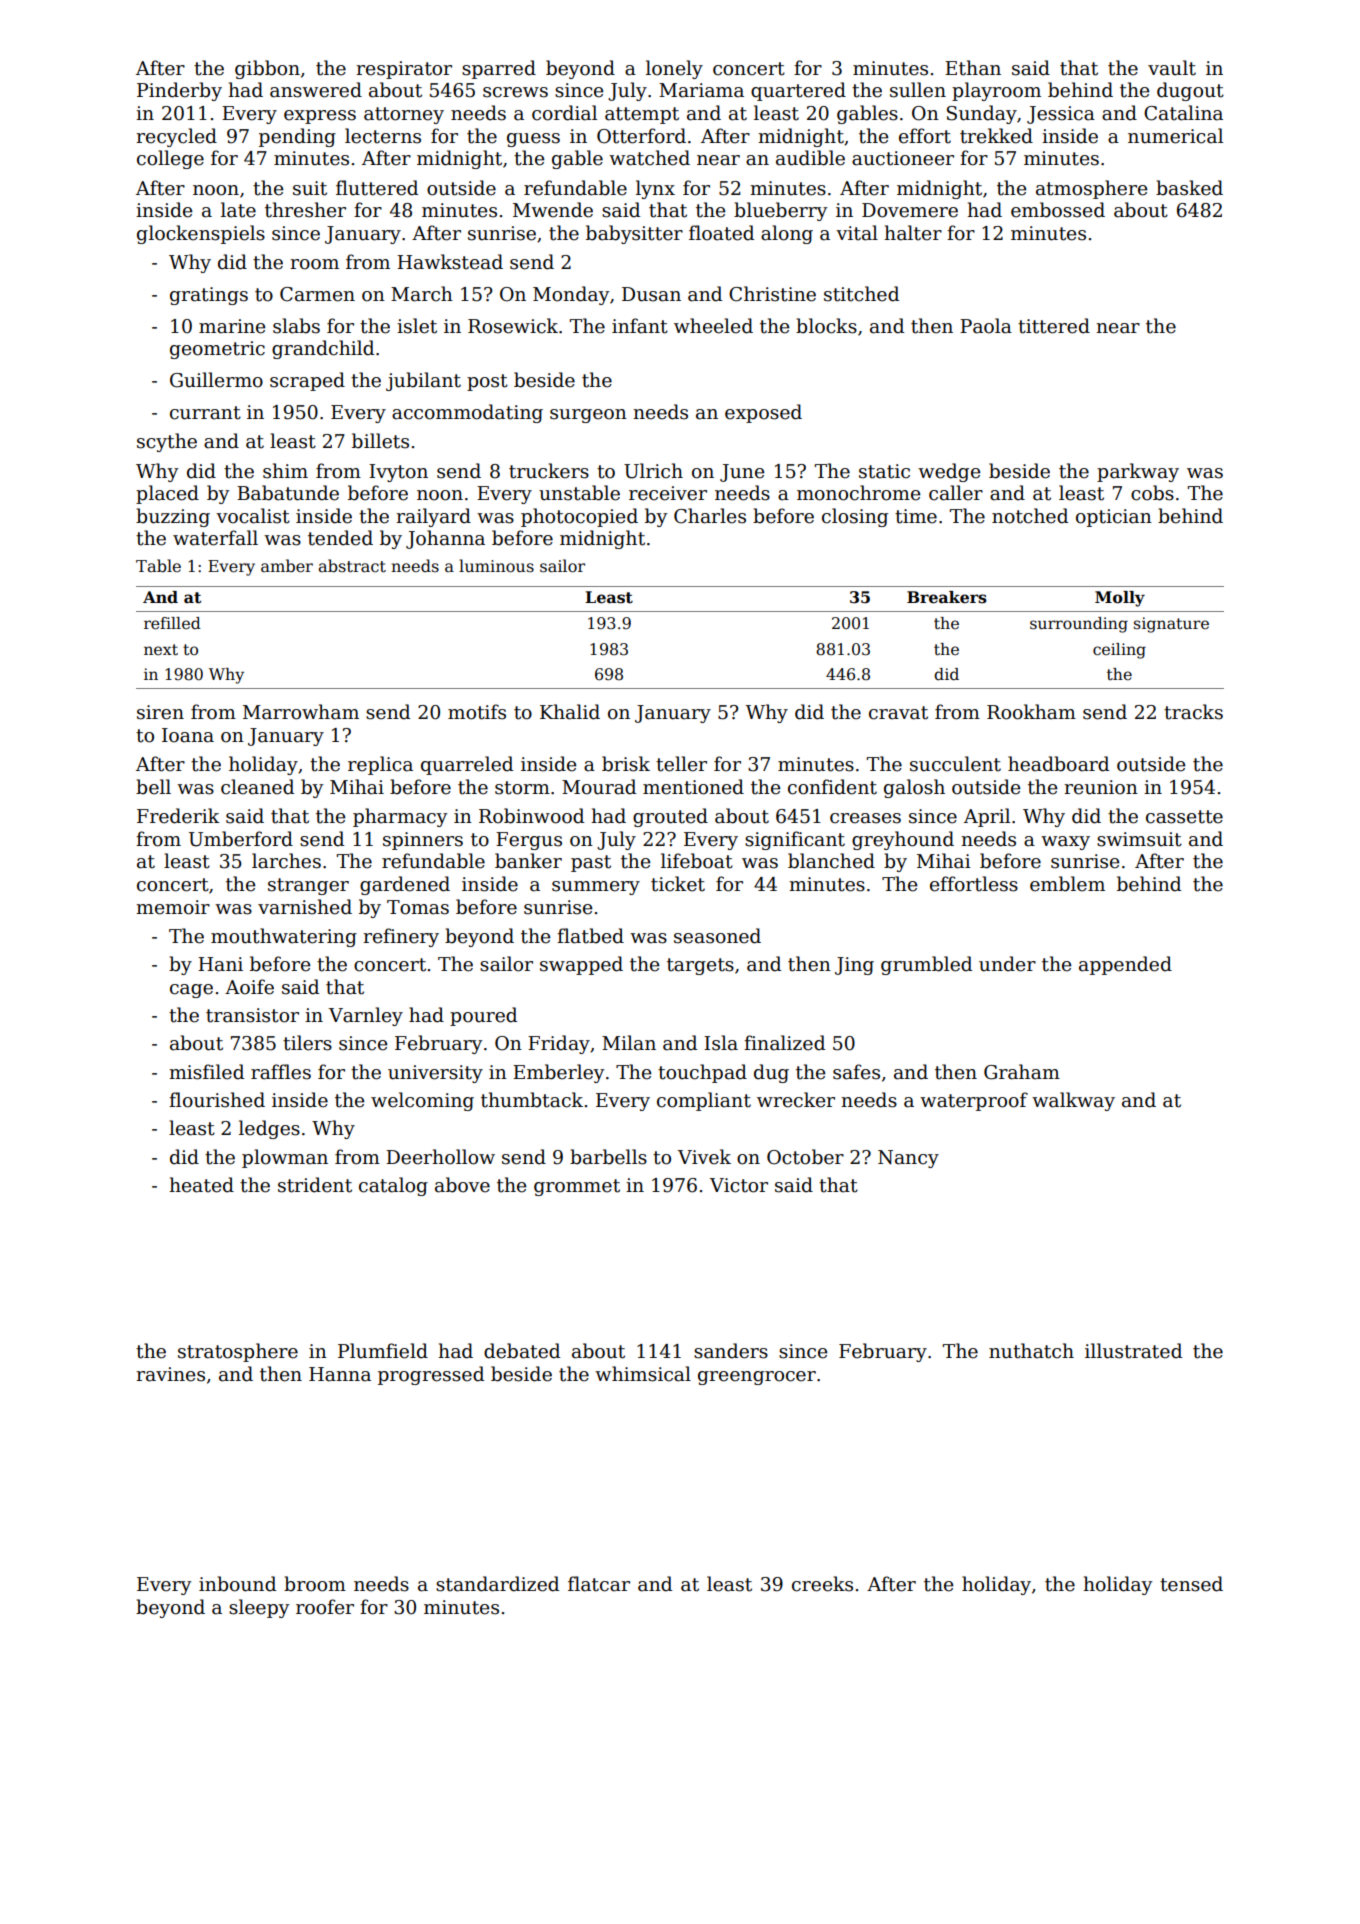  What do you see at coordinates (483, 1016) in the document?
I see `poured` at bounding box center [483, 1016].
